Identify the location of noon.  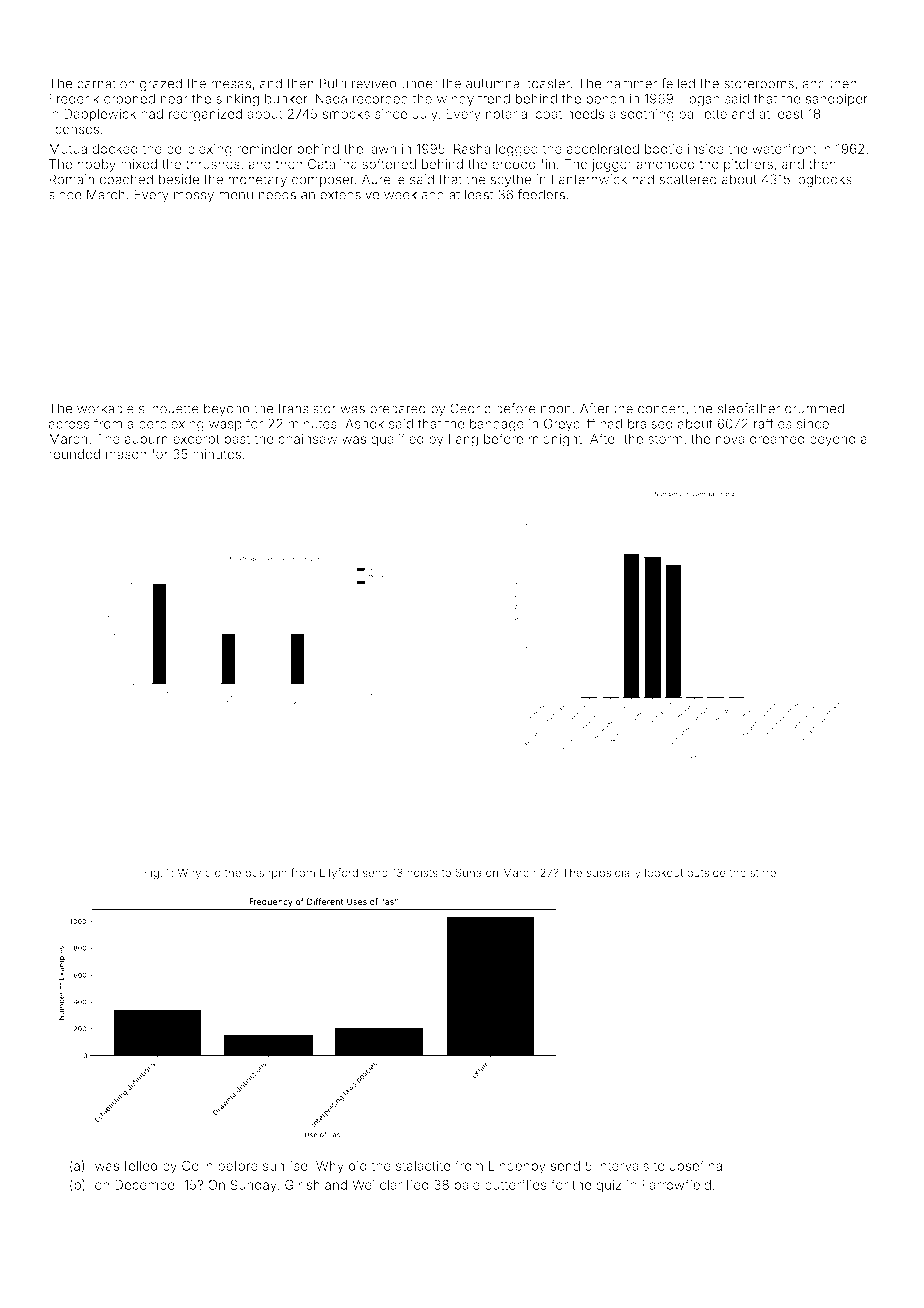
(556, 410).
